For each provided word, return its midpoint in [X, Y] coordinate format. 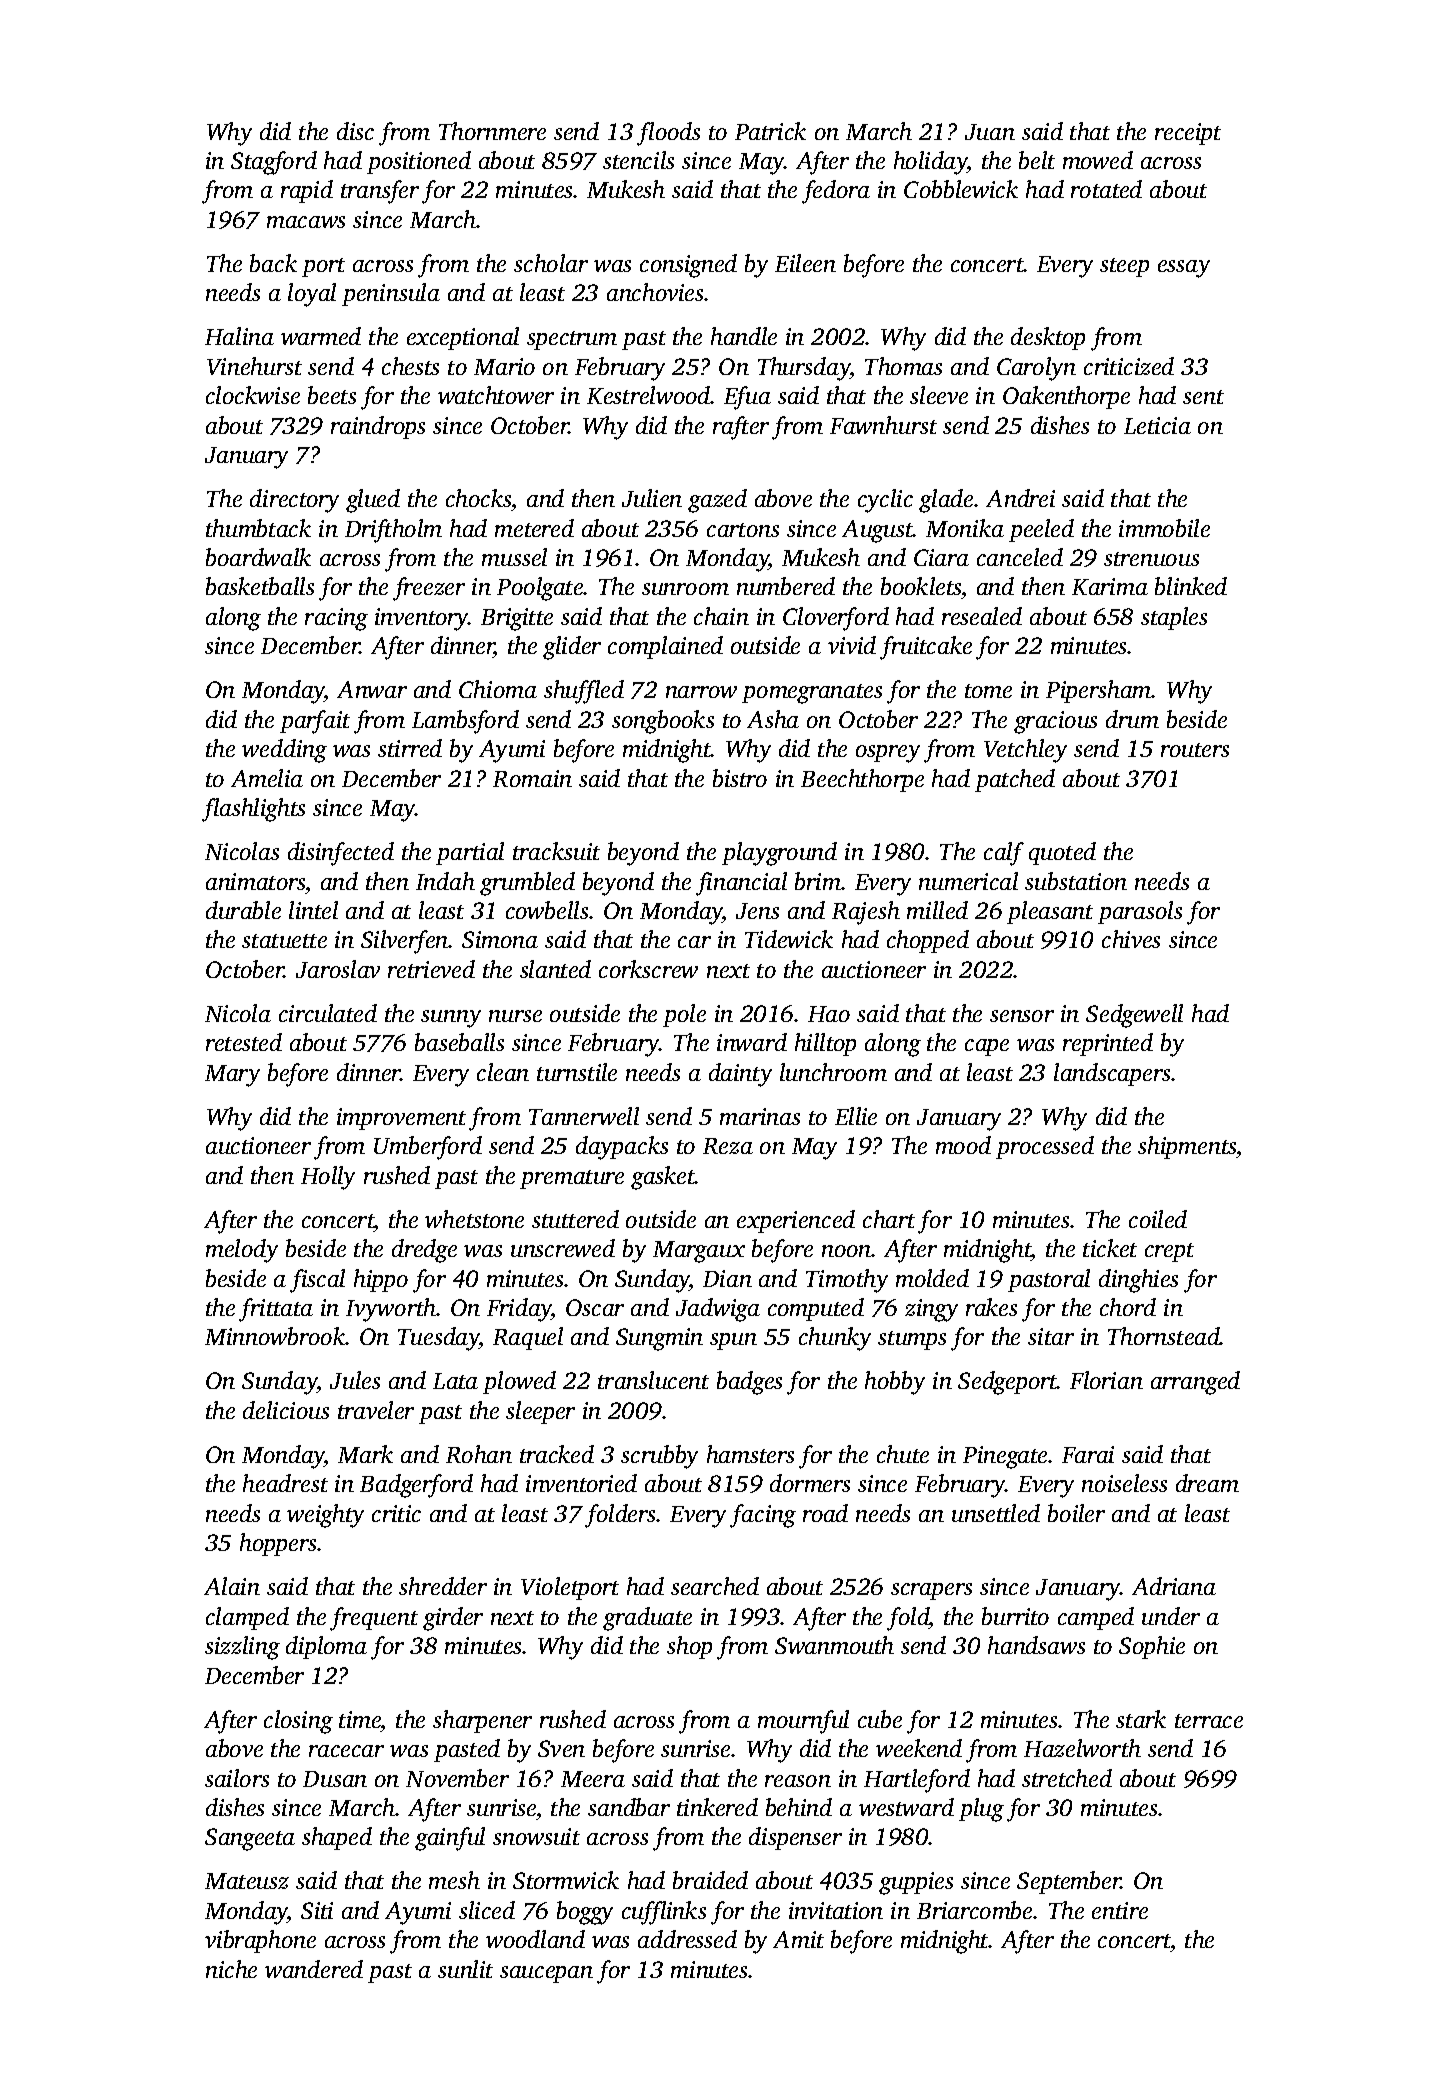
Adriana [1174, 1586]
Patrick [770, 131]
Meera [593, 1779]
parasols [1140, 912]
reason [798, 1781]
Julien [652, 498]
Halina [239, 336]
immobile [1164, 528]
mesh [454, 1880]
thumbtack [258, 528]
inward [752, 1042]
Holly [328, 1178]
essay [1184, 269]
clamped [247, 1618]
